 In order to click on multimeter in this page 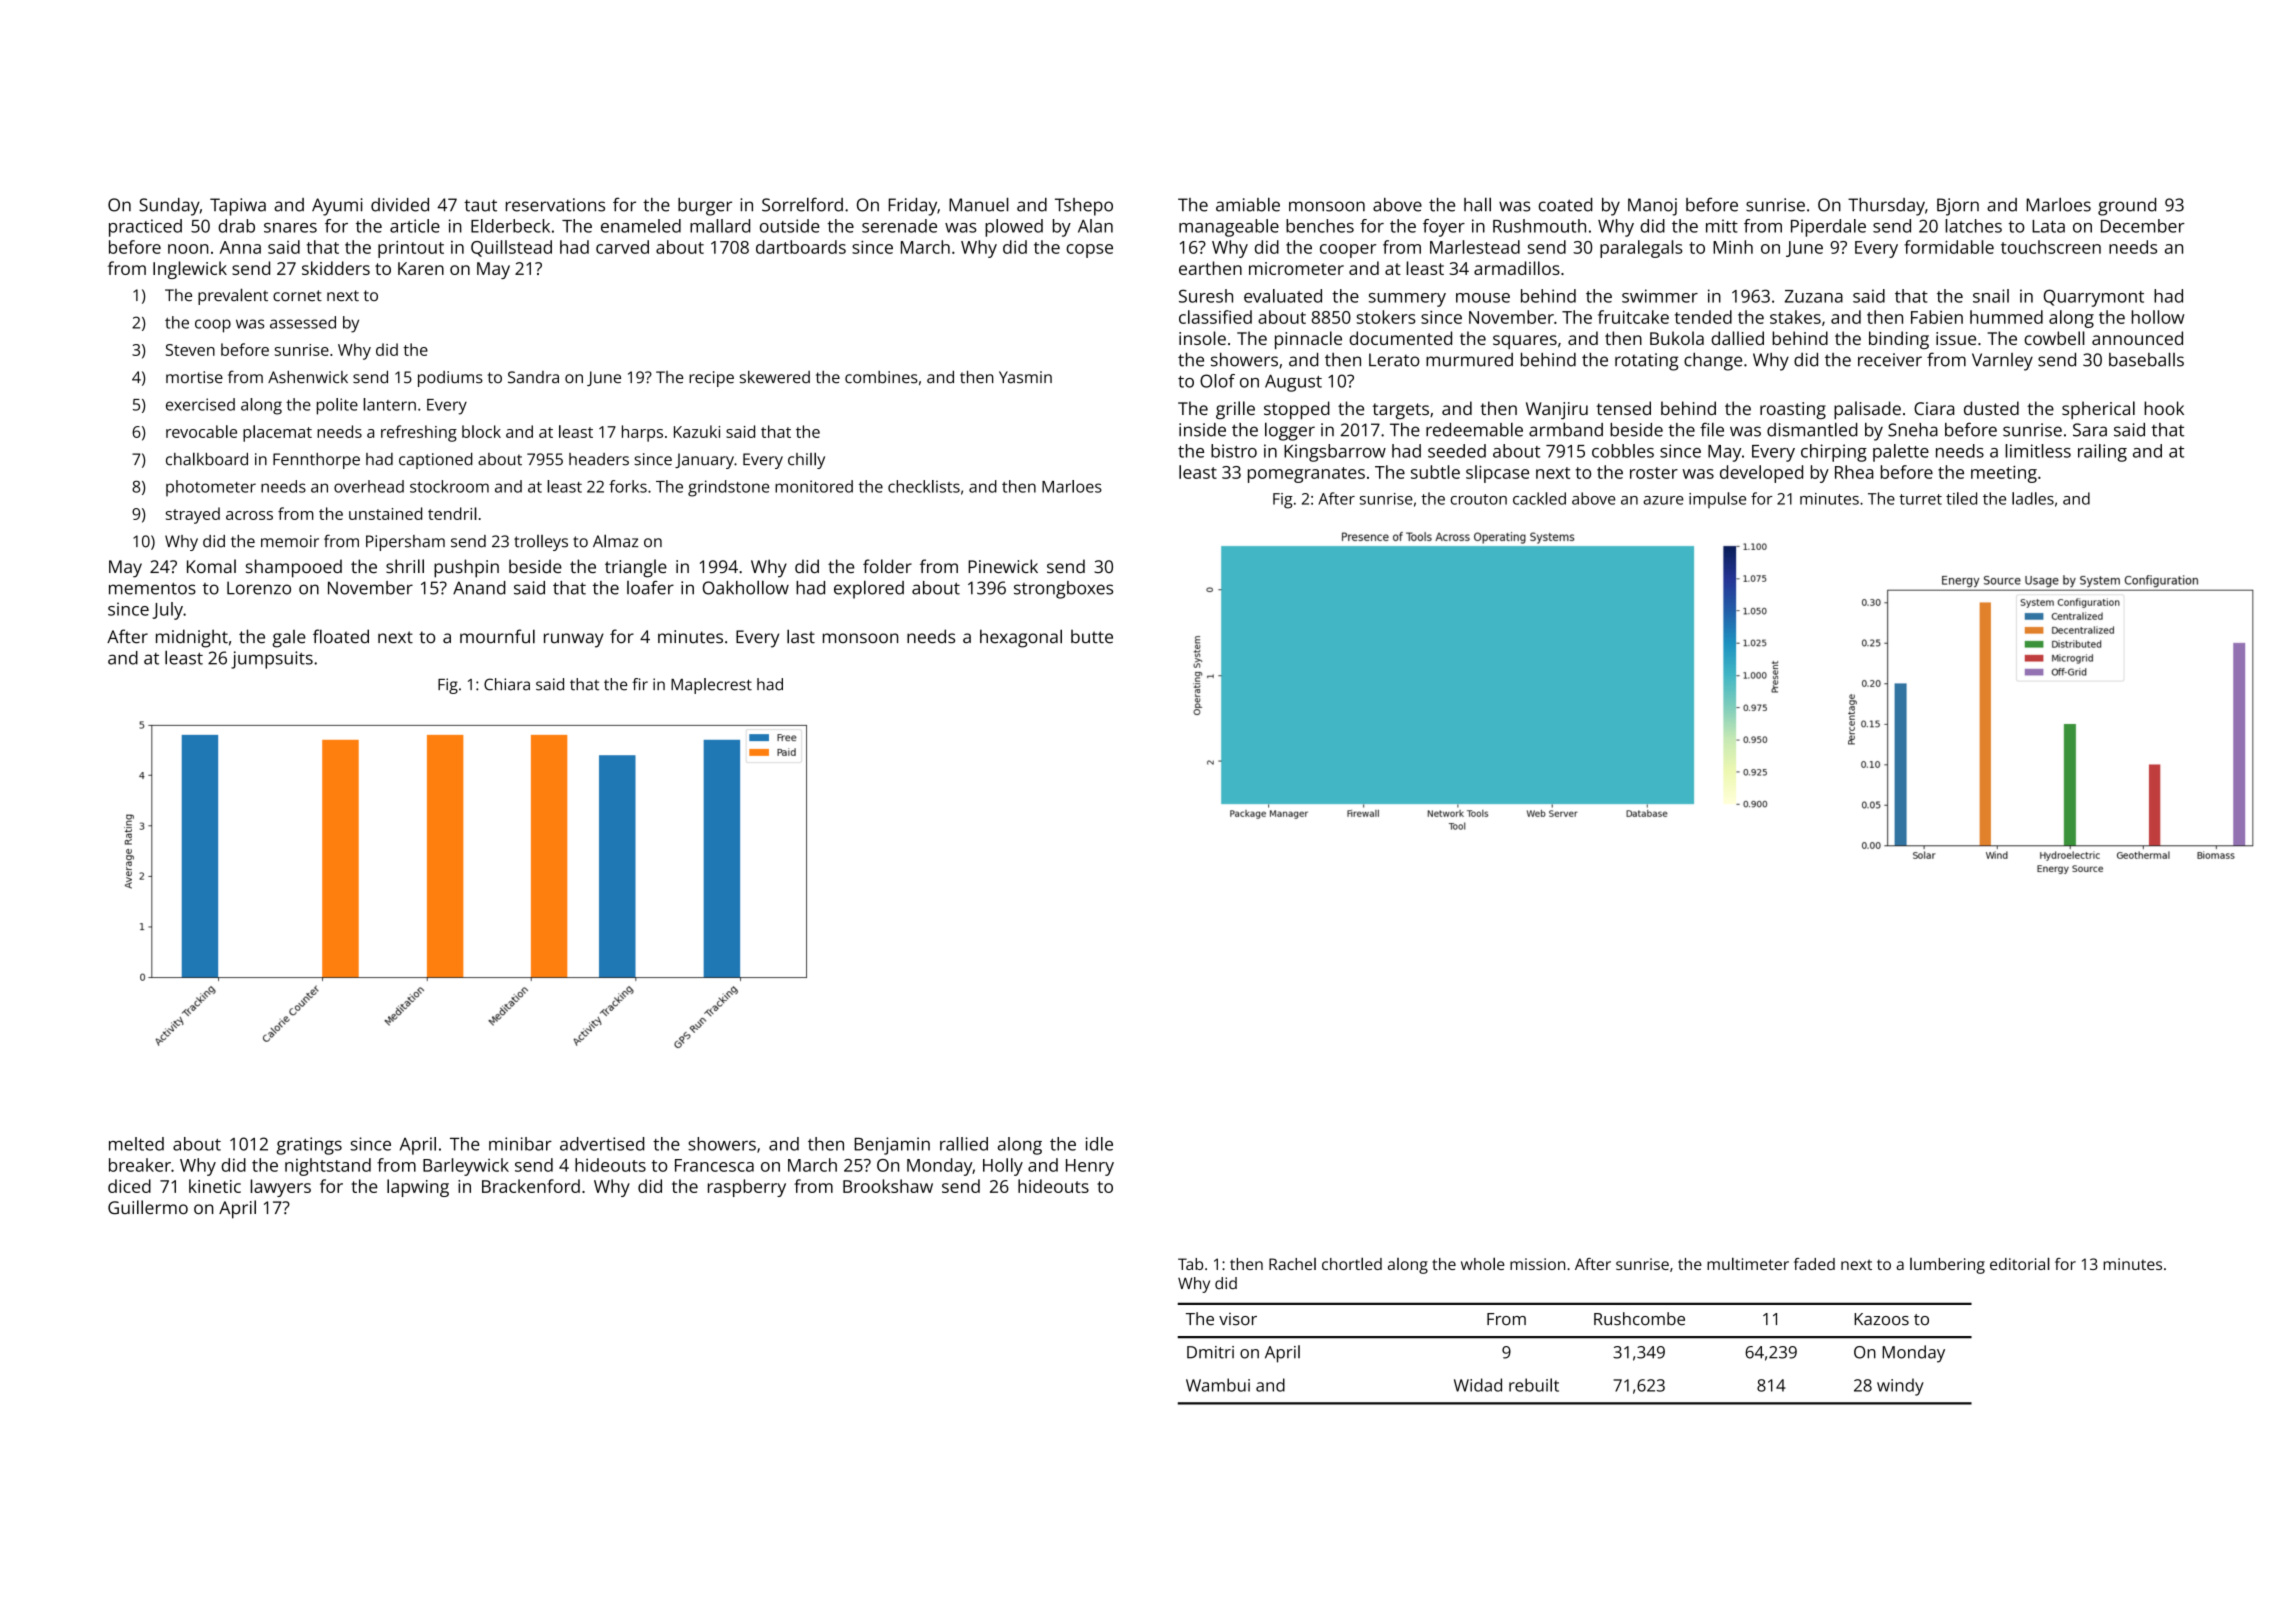, I will do `click(1748, 1263)`.
